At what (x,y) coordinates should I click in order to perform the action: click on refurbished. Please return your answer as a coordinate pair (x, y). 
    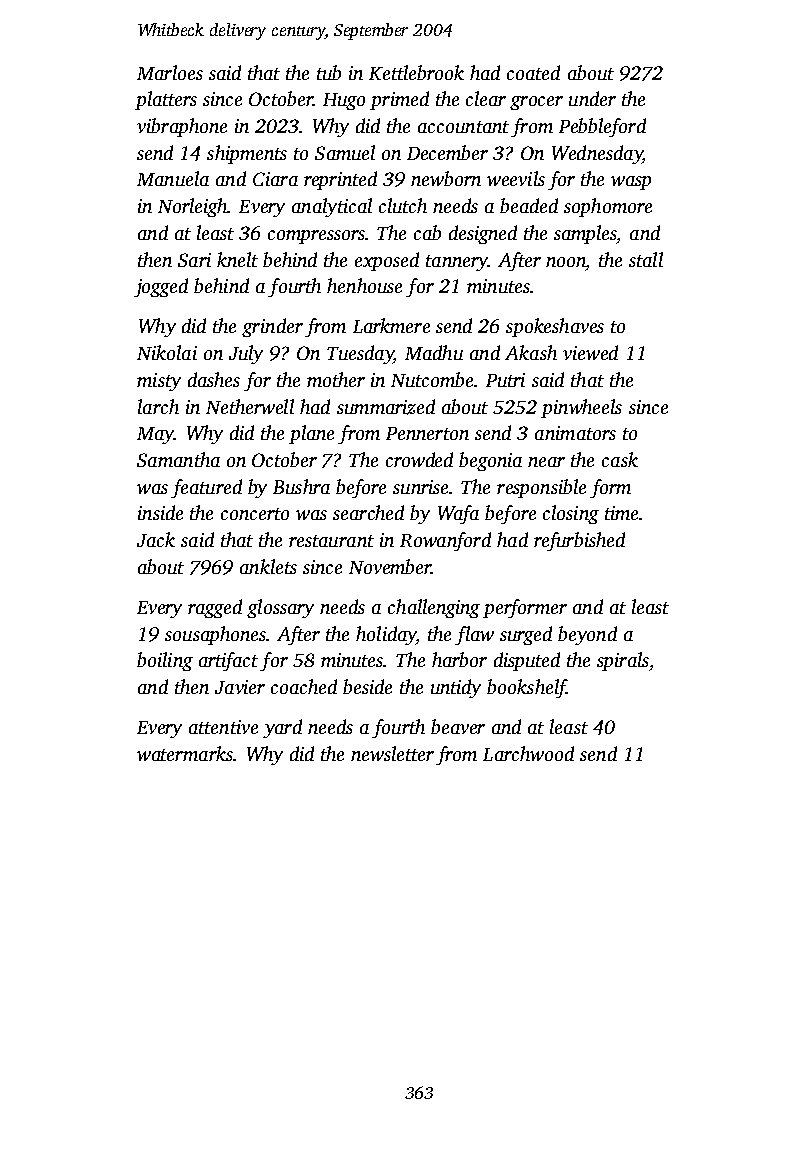
    Looking at the image, I should click on (579, 541).
